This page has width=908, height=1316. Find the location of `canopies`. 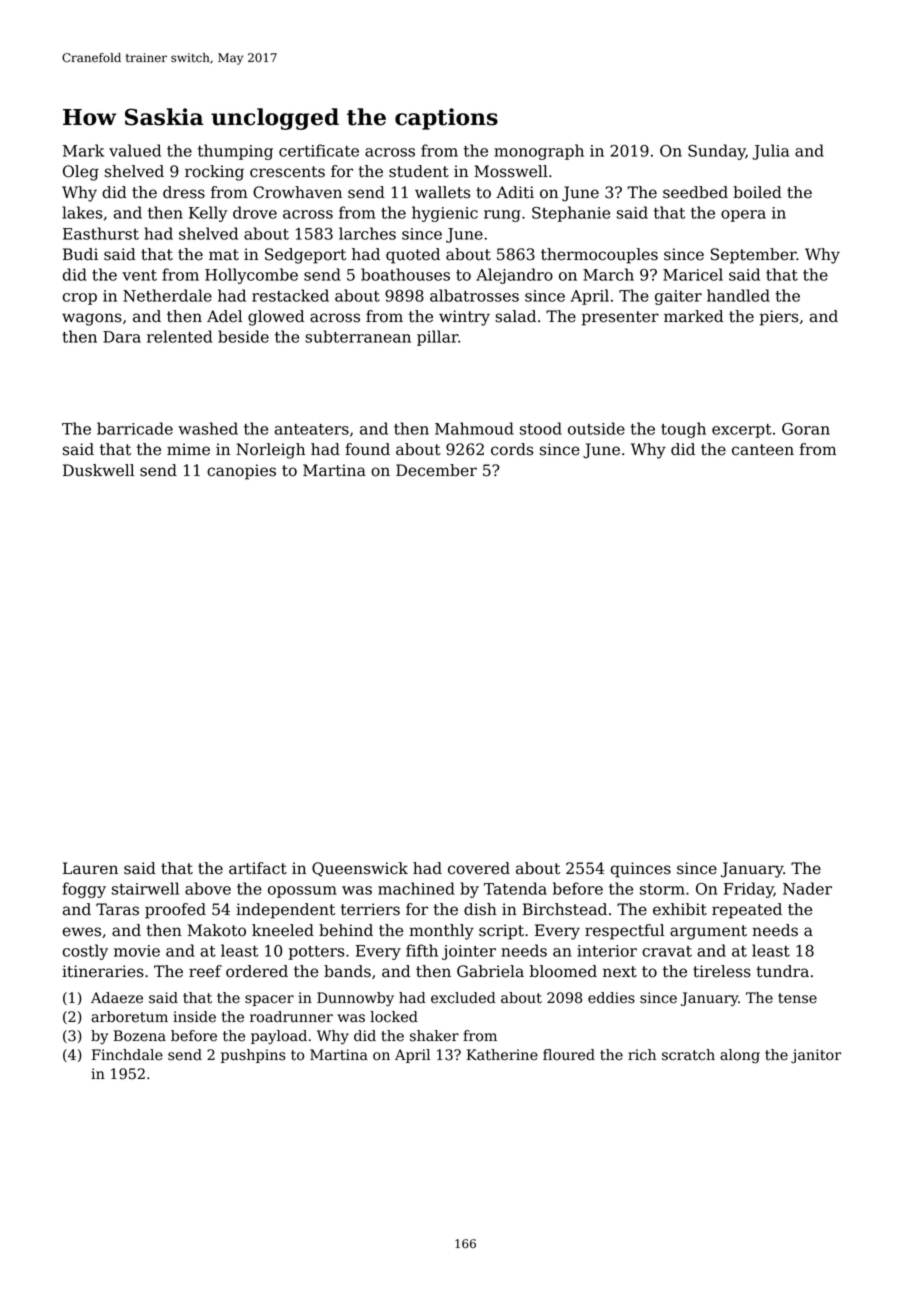

canopies is located at coordinates (241, 472).
